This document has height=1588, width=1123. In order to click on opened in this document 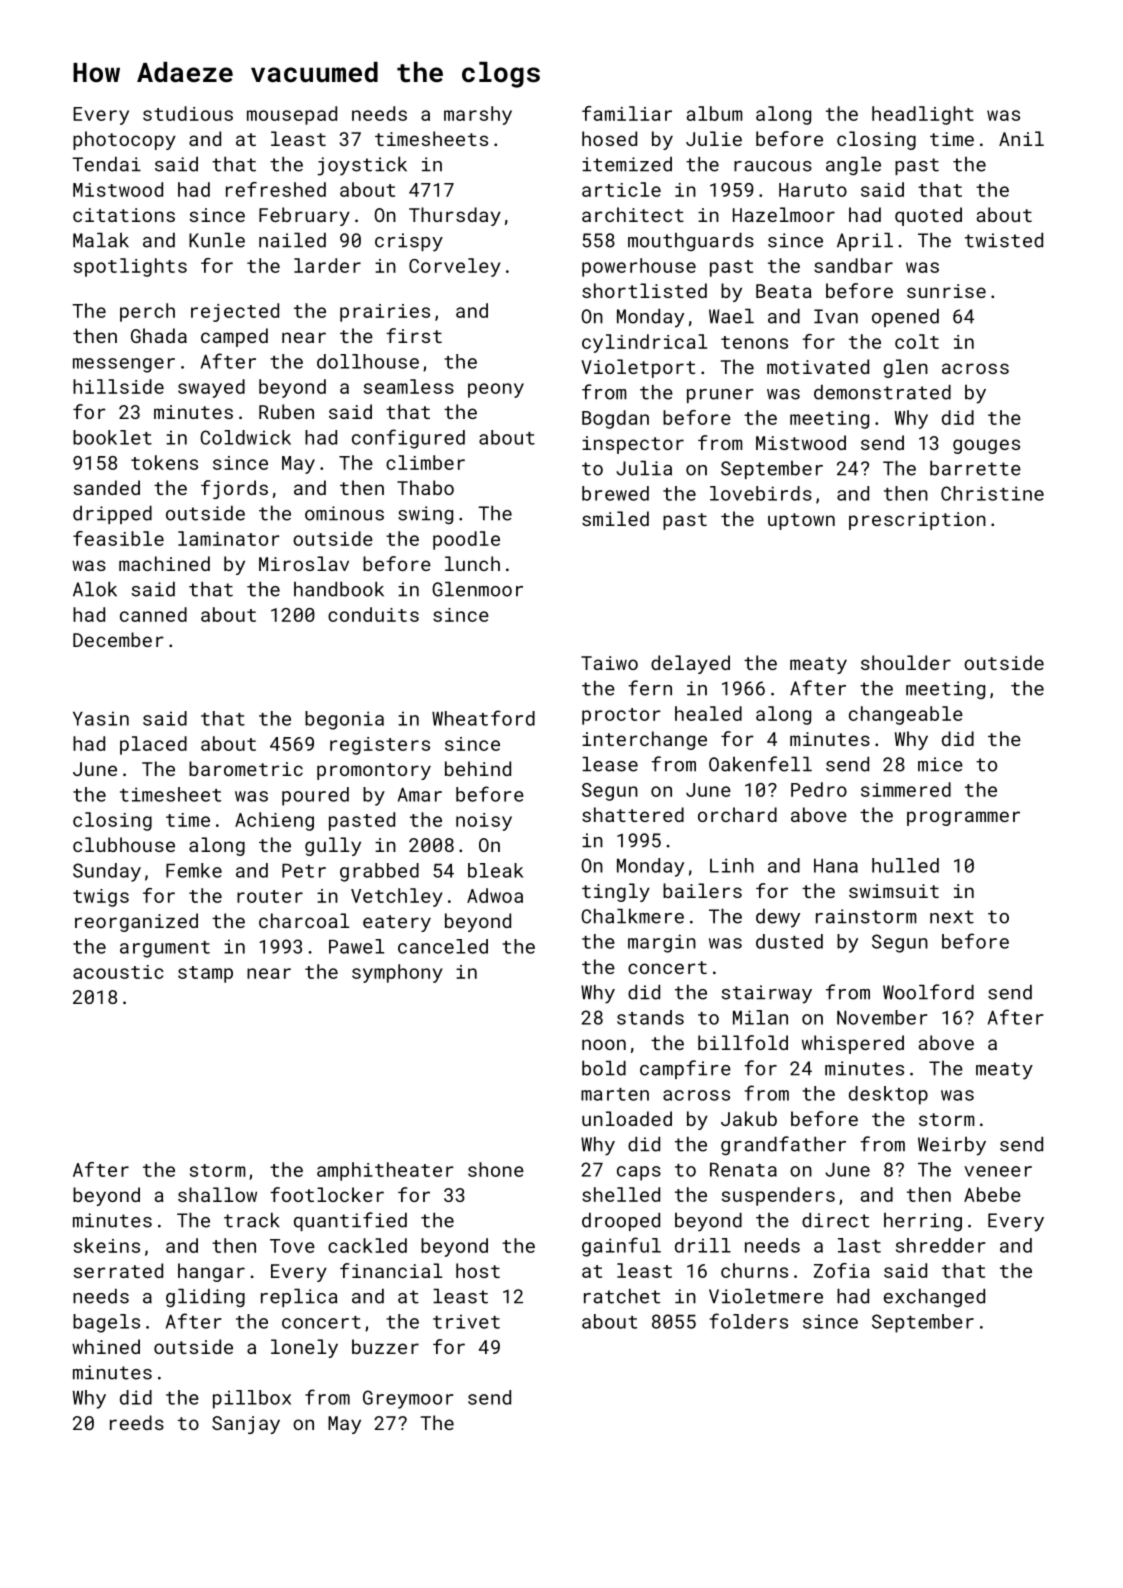, I will do `click(905, 318)`.
